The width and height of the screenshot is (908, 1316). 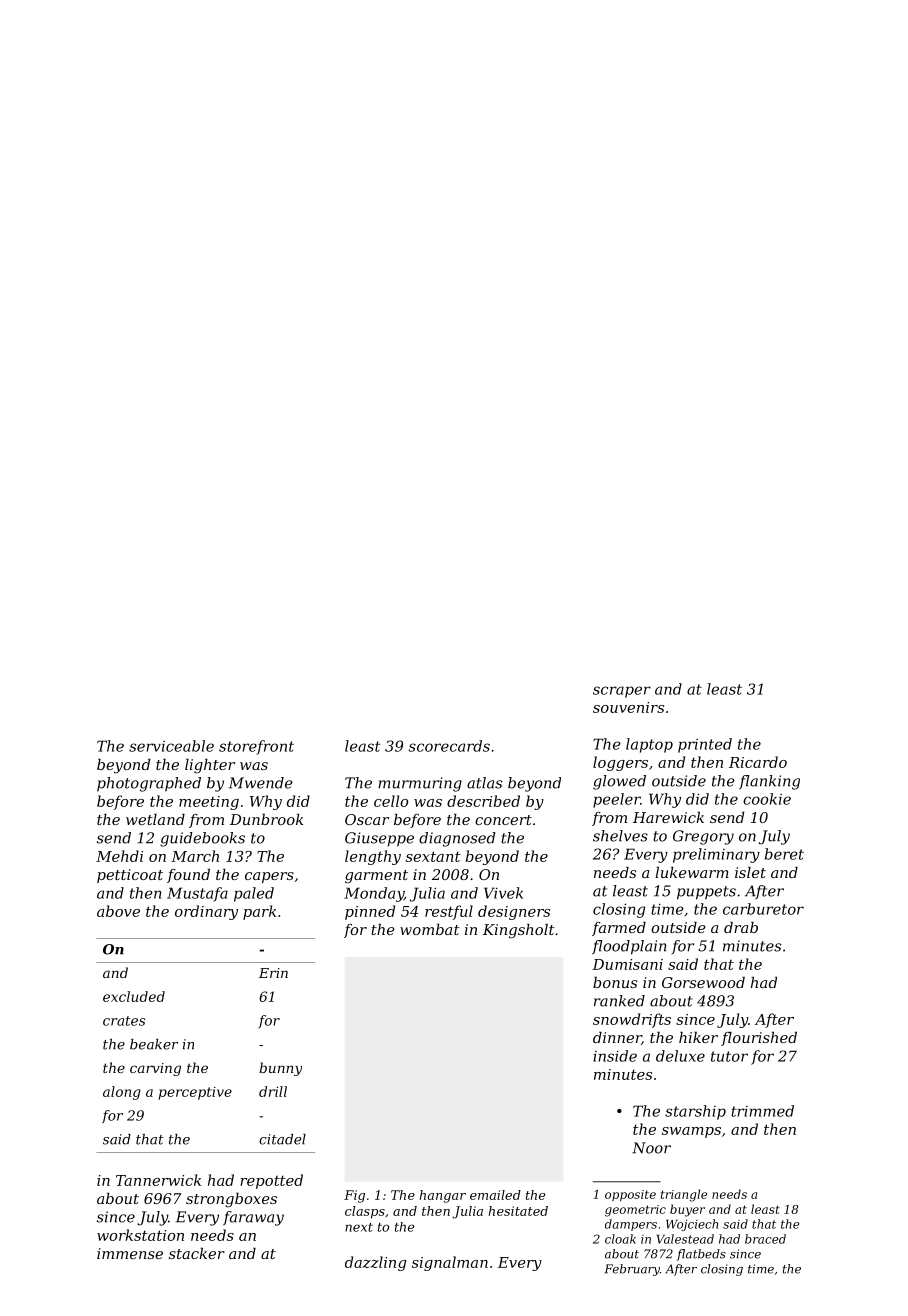 What do you see at coordinates (154, 1044) in the screenshot?
I see `beaker` at bounding box center [154, 1044].
